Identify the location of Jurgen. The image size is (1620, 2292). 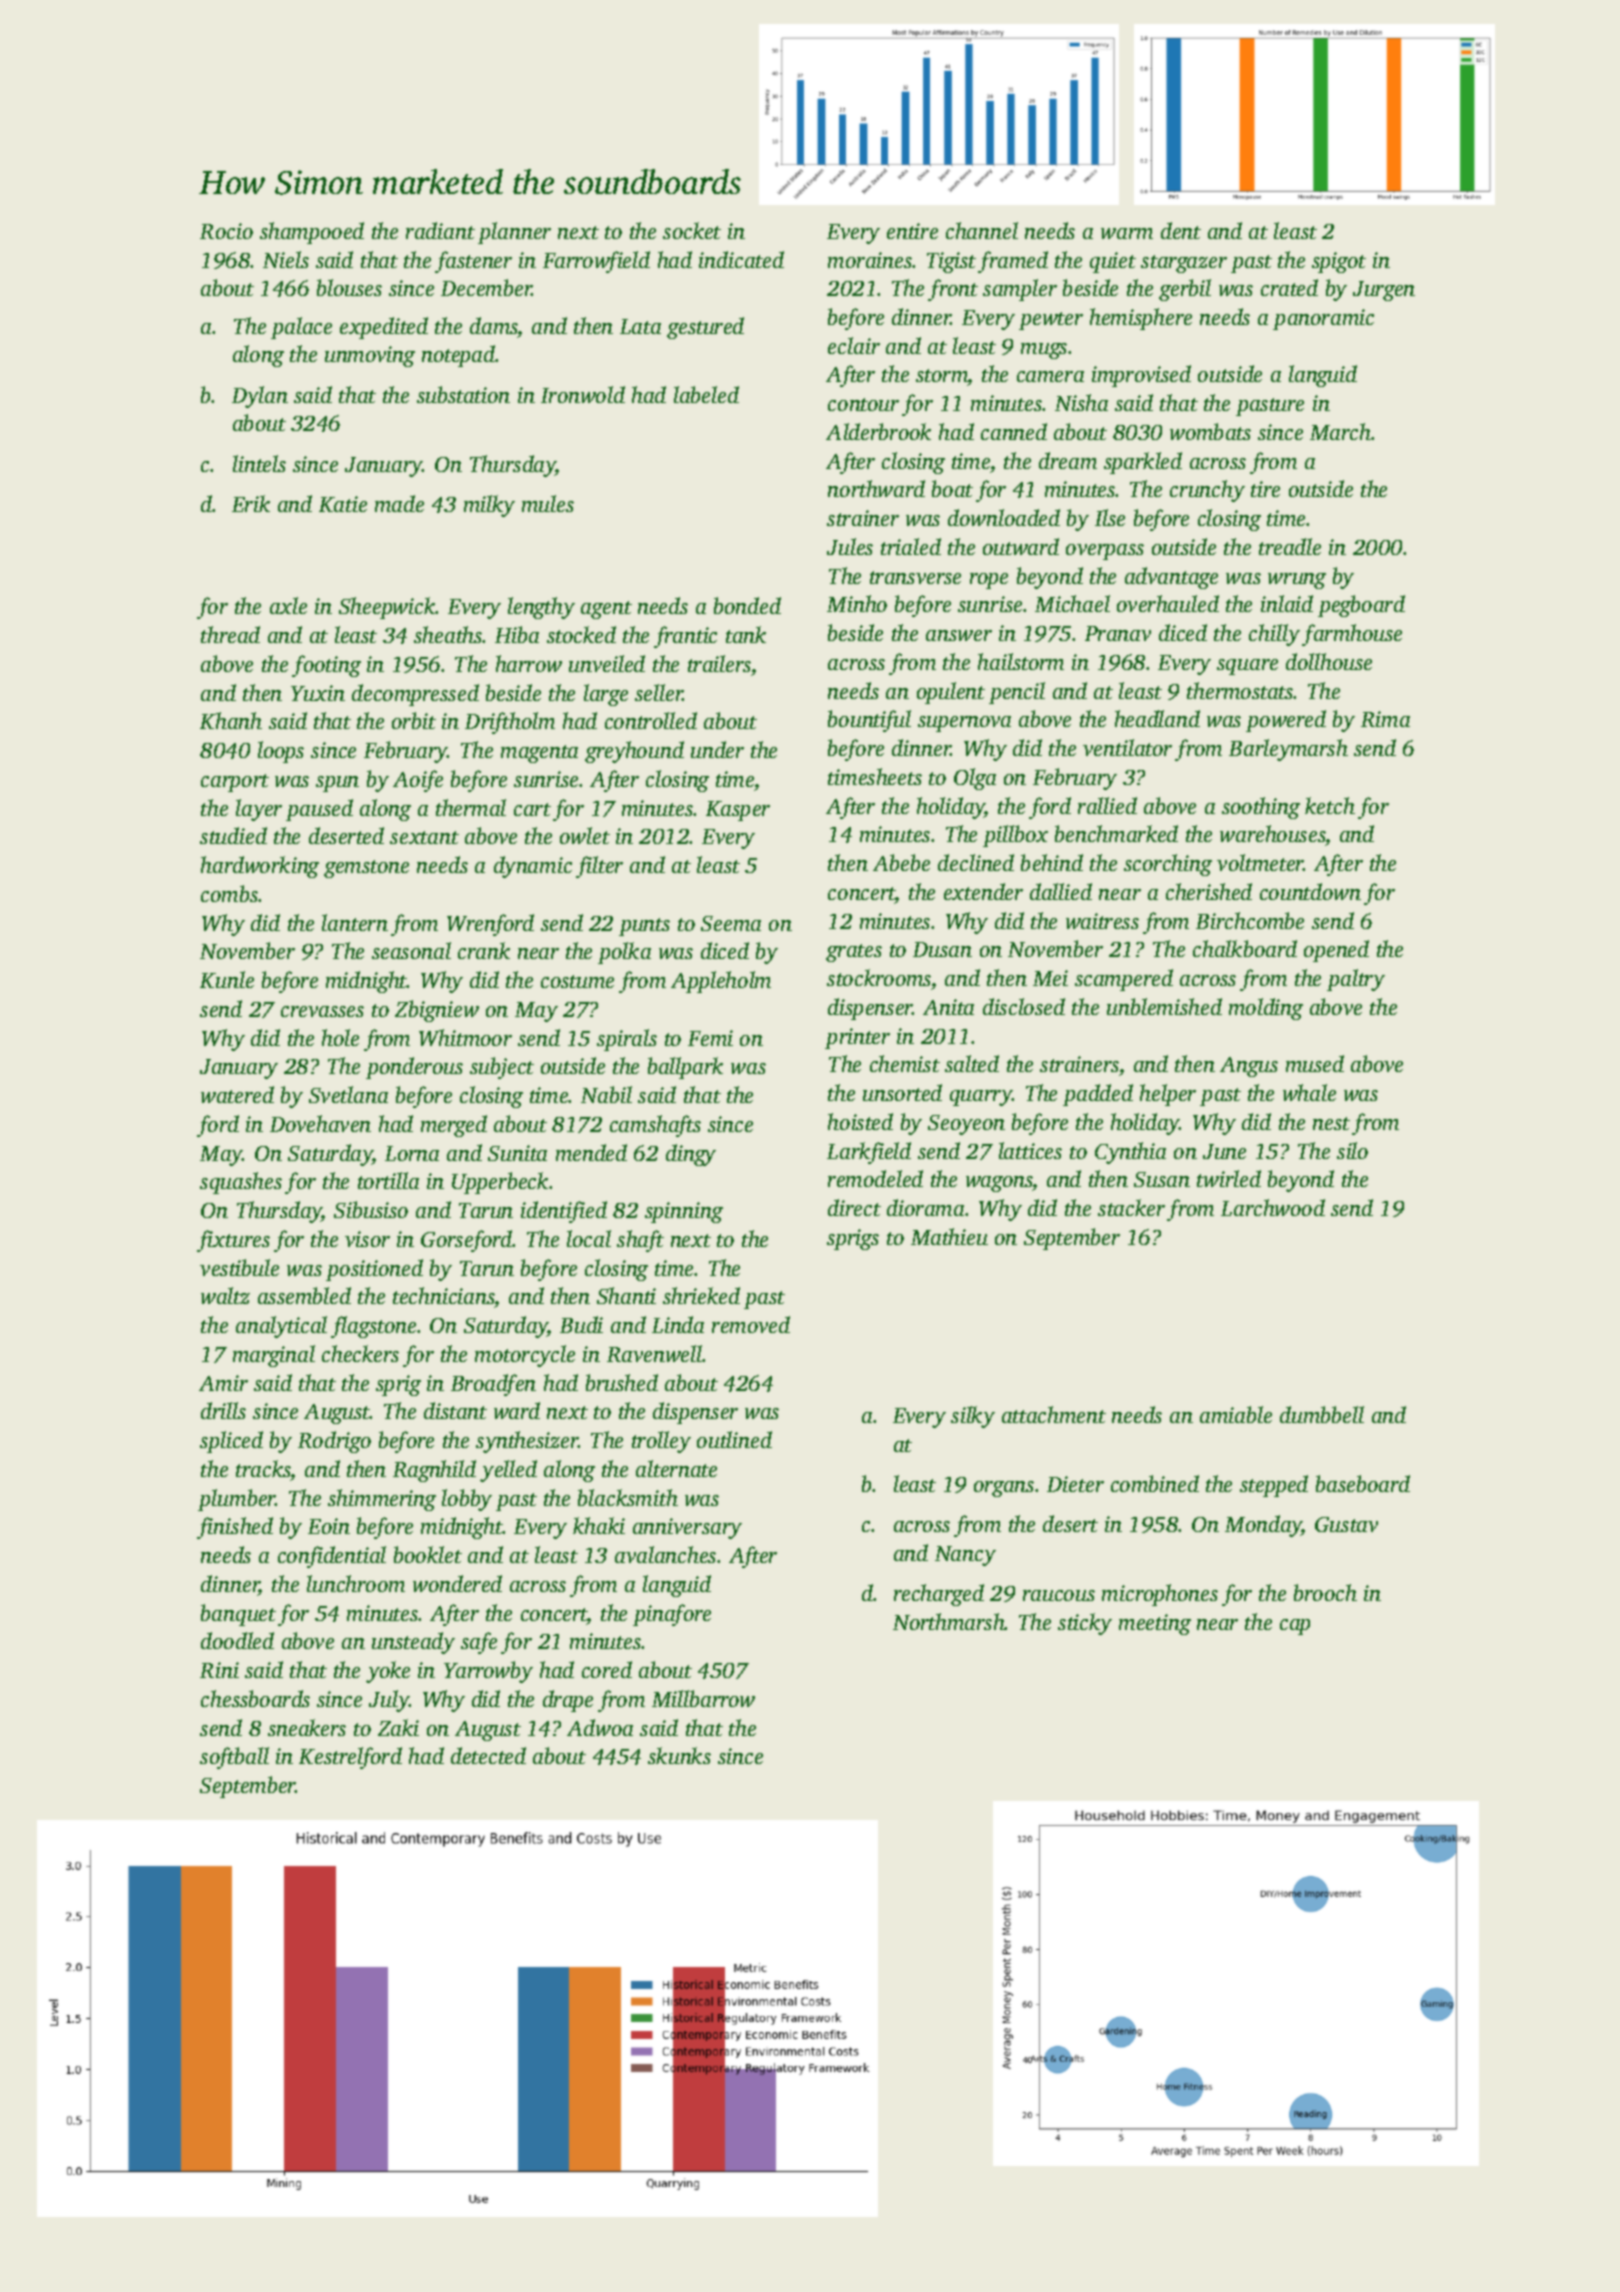
(1384, 291).
